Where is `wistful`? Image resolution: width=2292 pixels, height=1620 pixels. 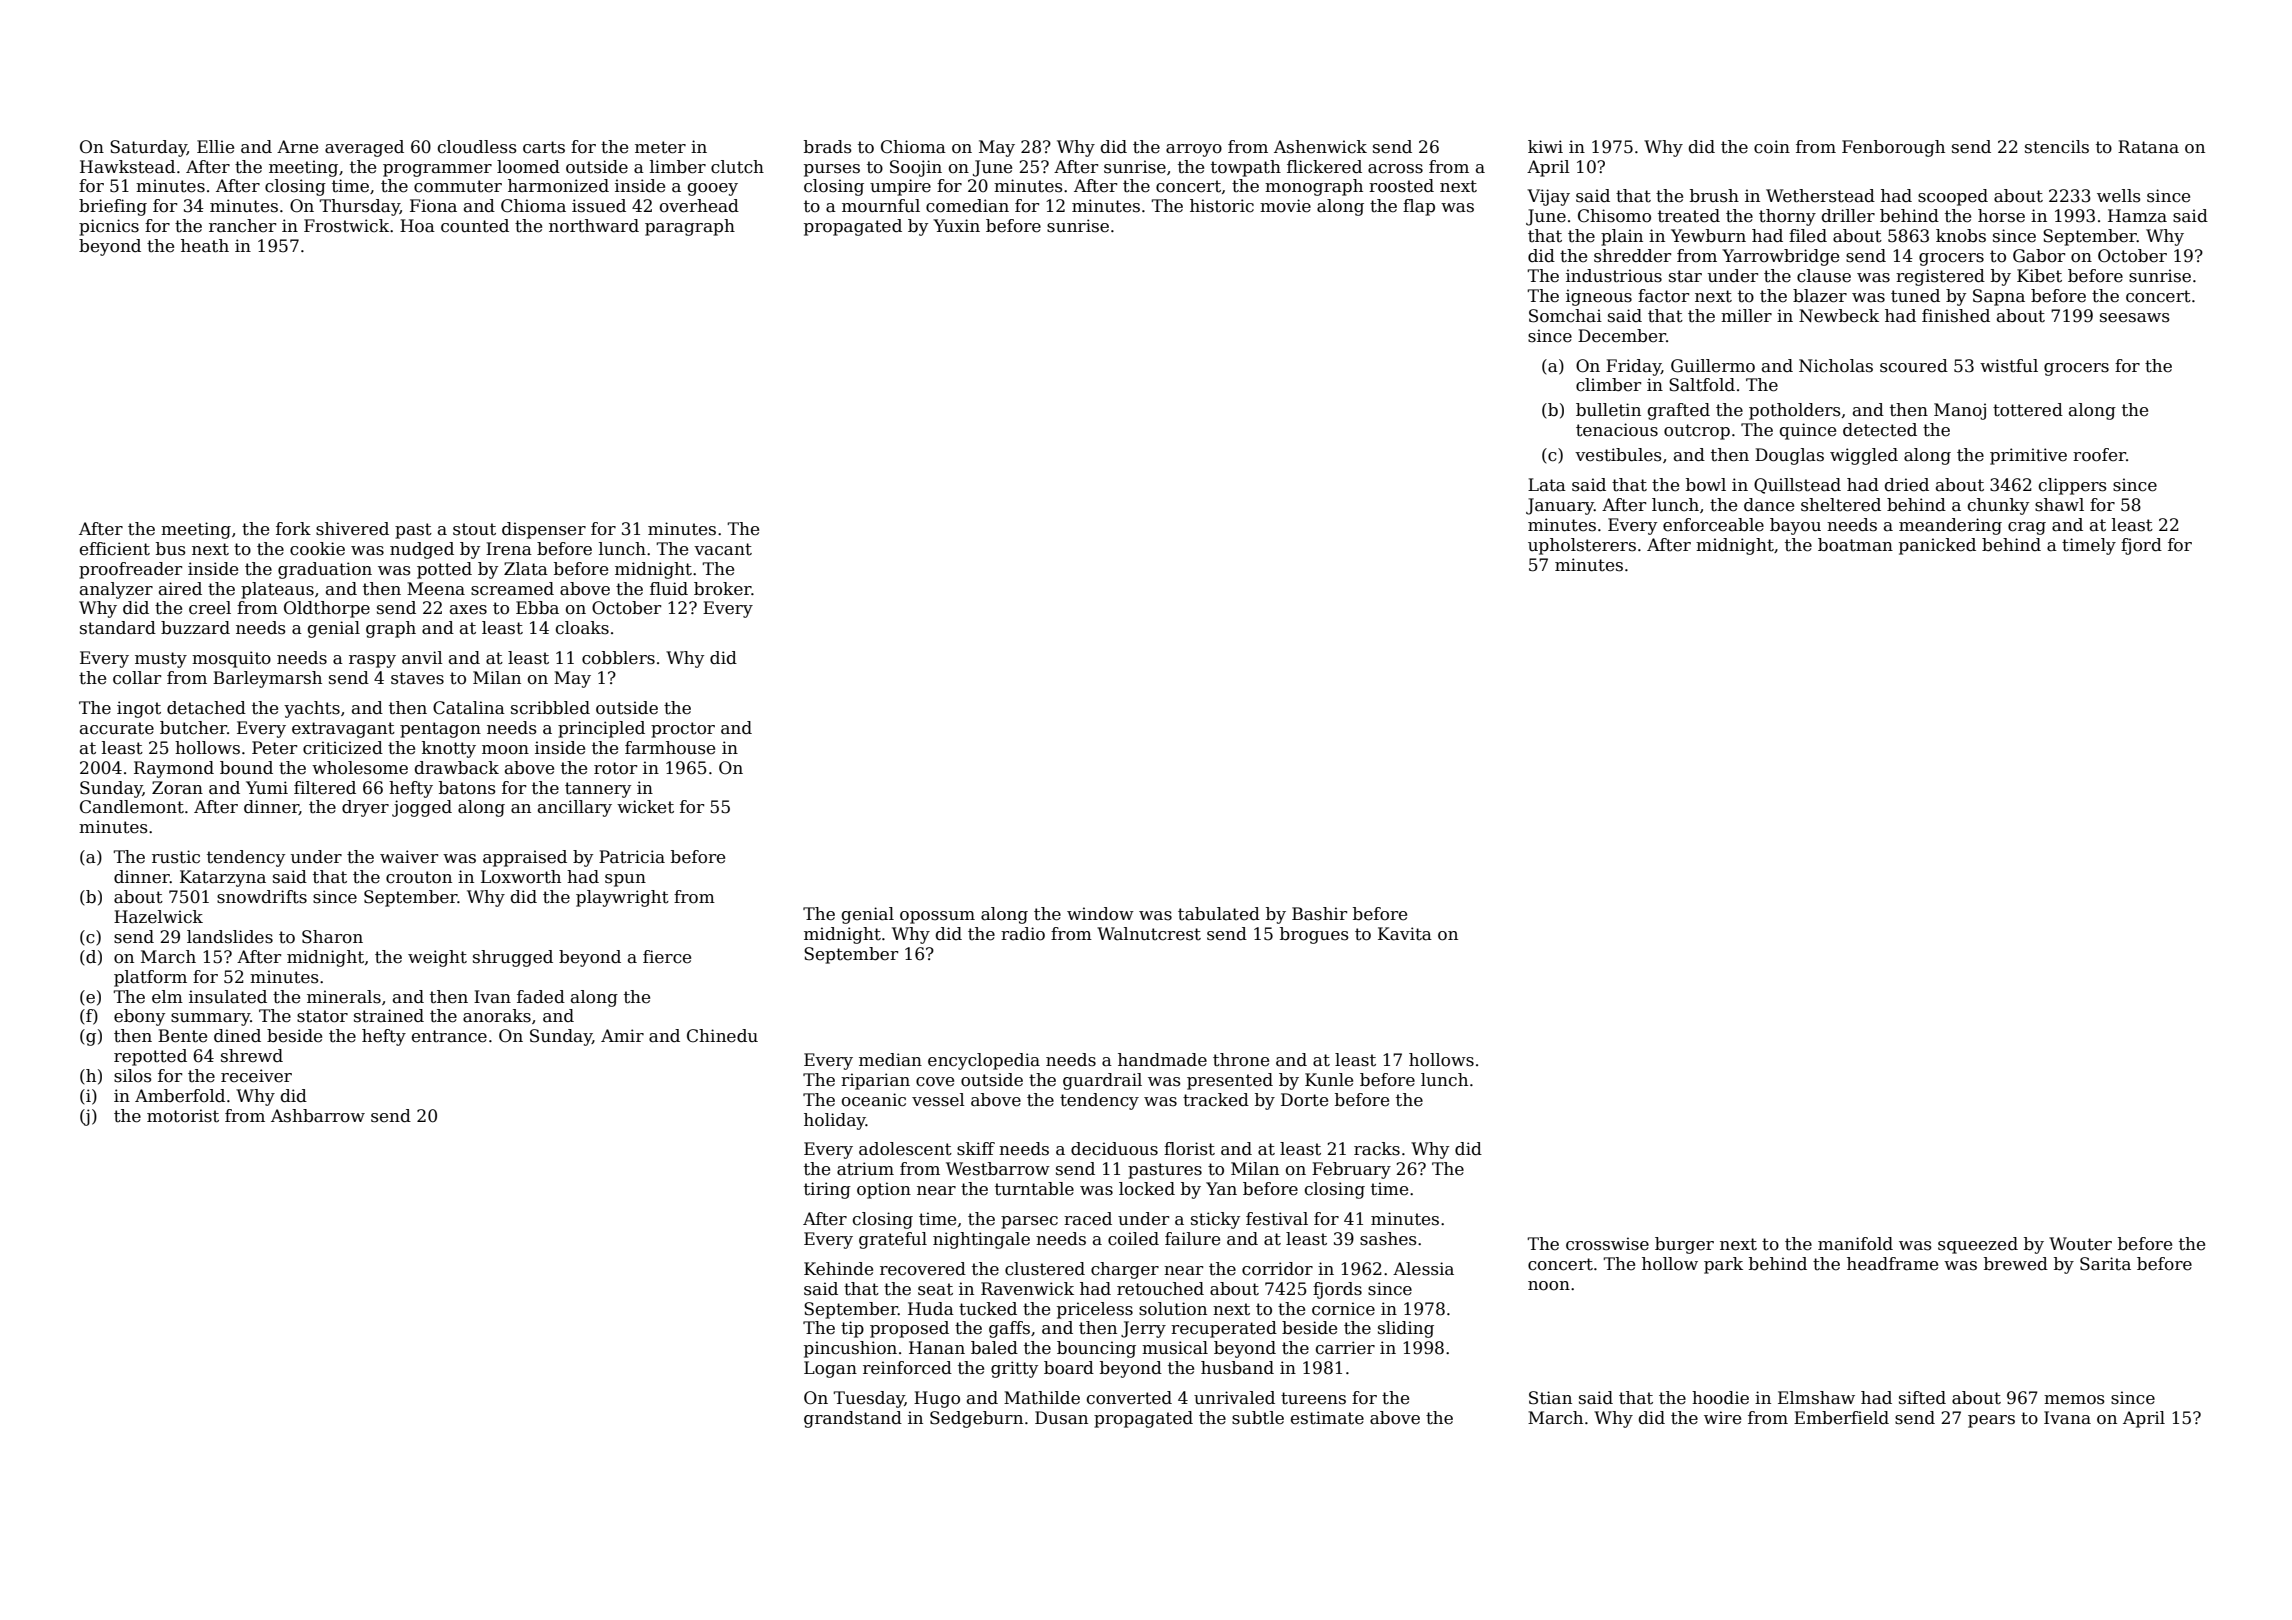 wistful is located at coordinates (2009, 366).
